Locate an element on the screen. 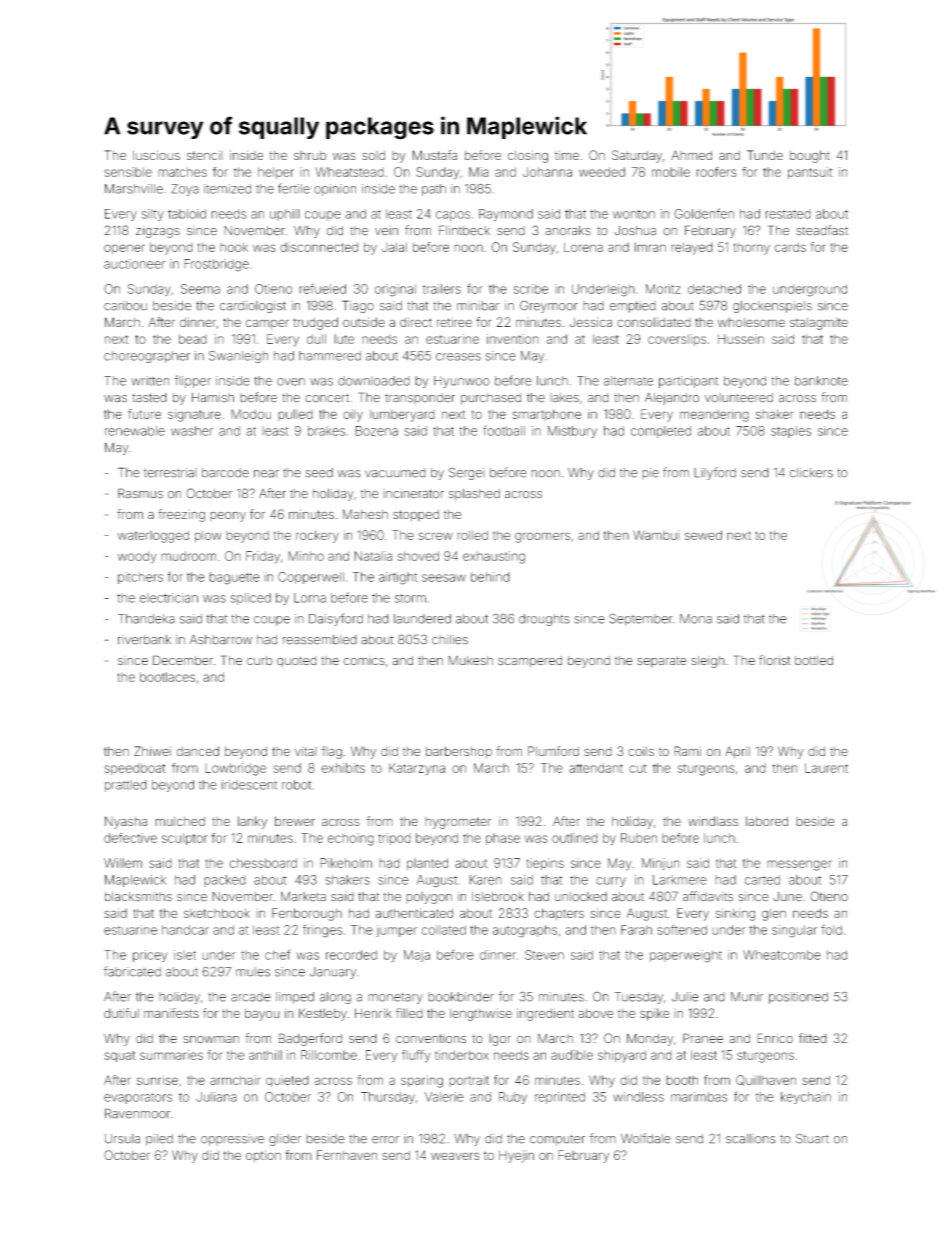  relayed is located at coordinates (692, 248).
